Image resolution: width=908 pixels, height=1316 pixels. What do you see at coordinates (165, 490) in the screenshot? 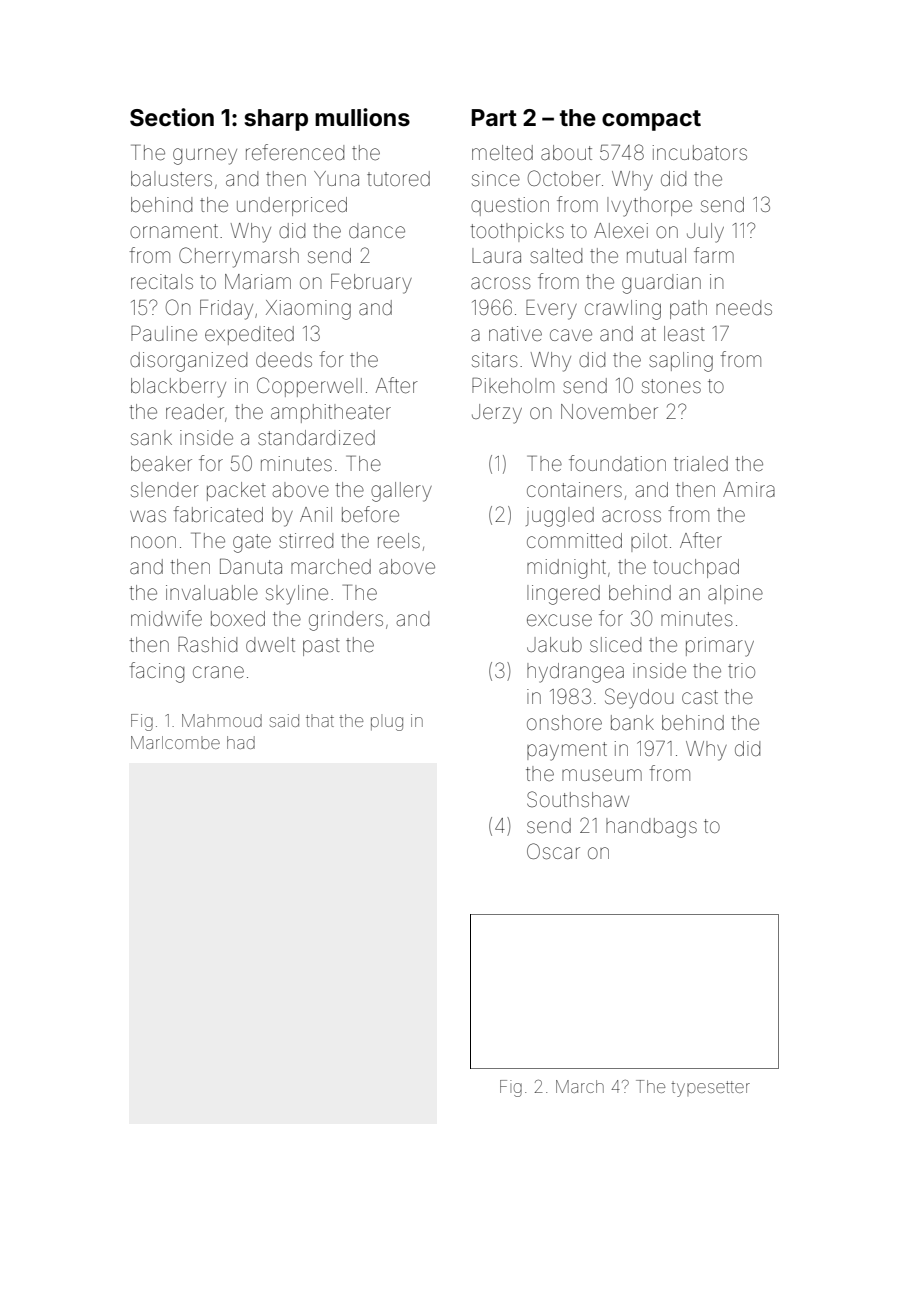
I see `slender` at bounding box center [165, 490].
